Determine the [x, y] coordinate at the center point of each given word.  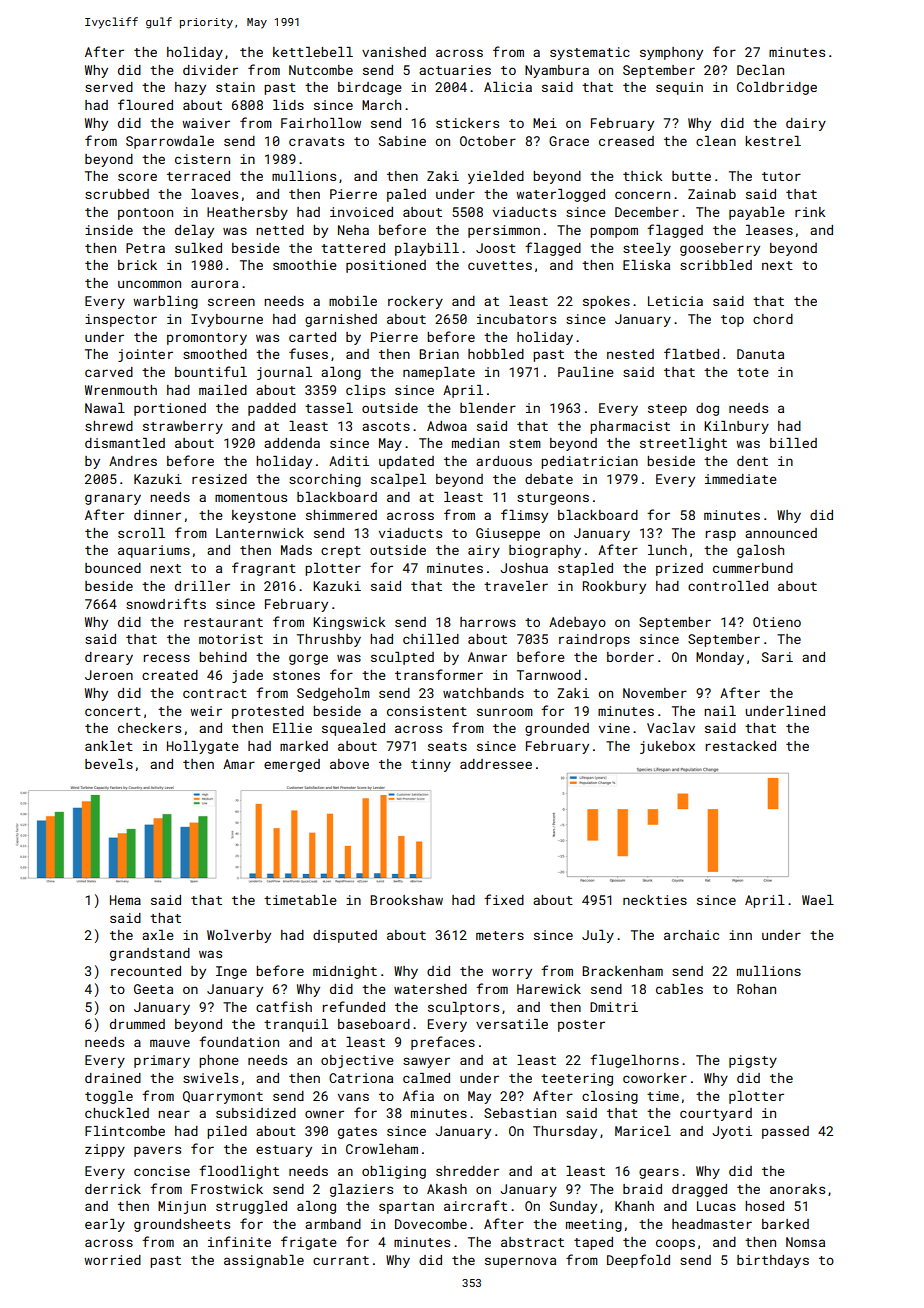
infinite [239, 1241]
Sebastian [520, 1113]
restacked [741, 746]
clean [716, 141]
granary [113, 499]
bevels [109, 764]
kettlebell [313, 52]
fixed [504, 899]
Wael [818, 900]
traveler [516, 586]
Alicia [508, 87]
